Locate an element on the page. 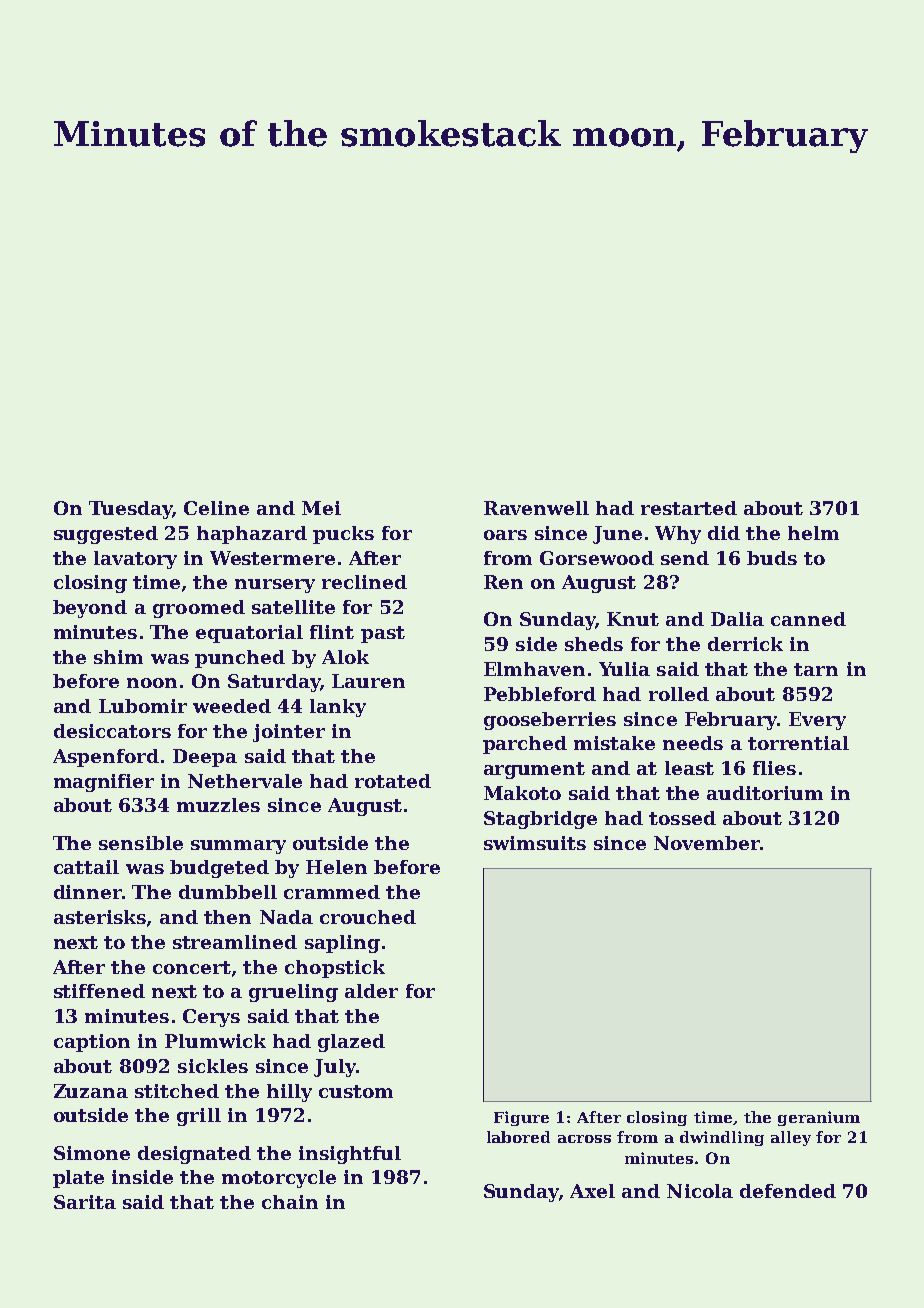 The width and height of the page is (924, 1308). Nicola is located at coordinates (700, 1191).
